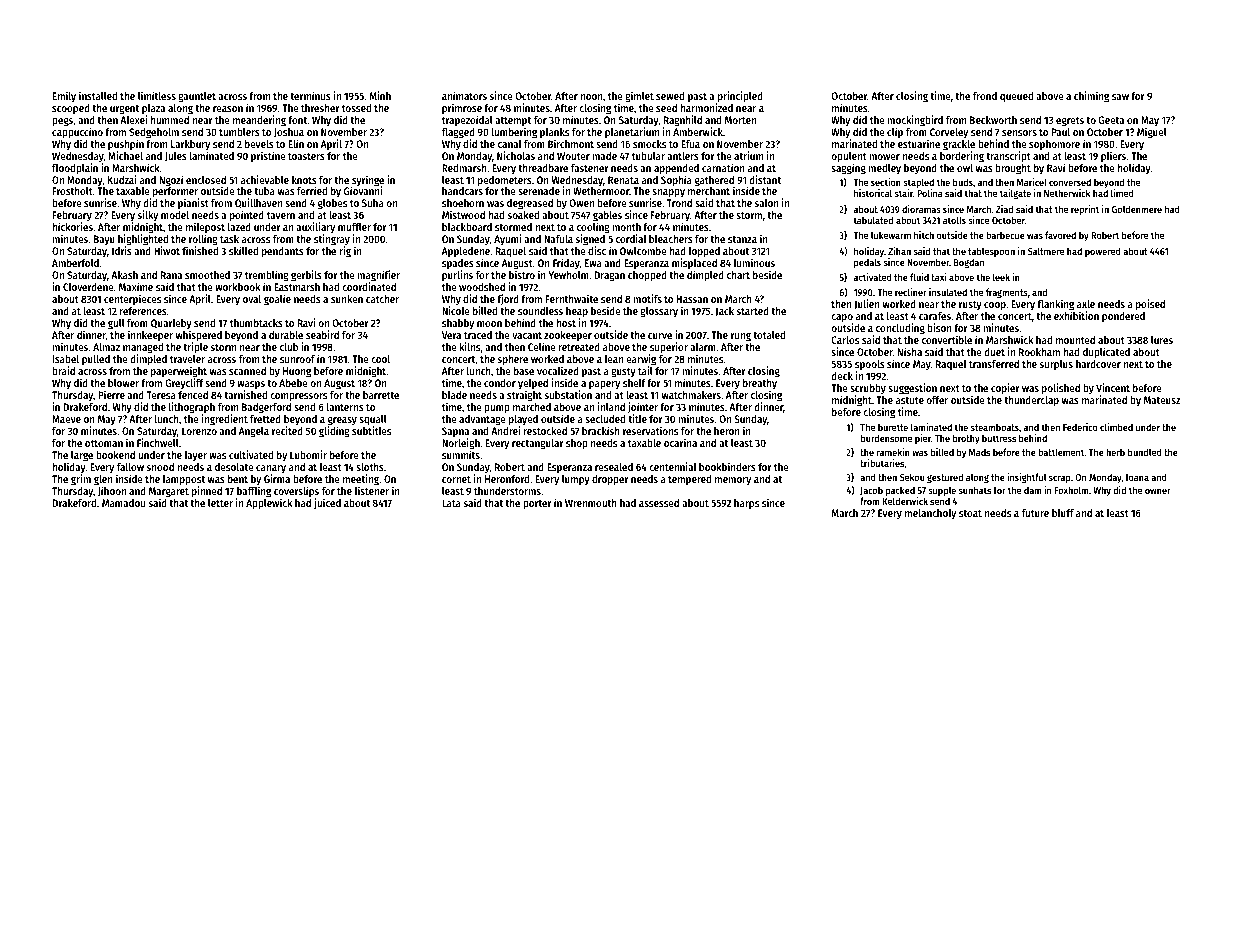 The height and width of the screenshot is (952, 1233). What do you see at coordinates (740, 97) in the screenshot?
I see `principled` at bounding box center [740, 97].
